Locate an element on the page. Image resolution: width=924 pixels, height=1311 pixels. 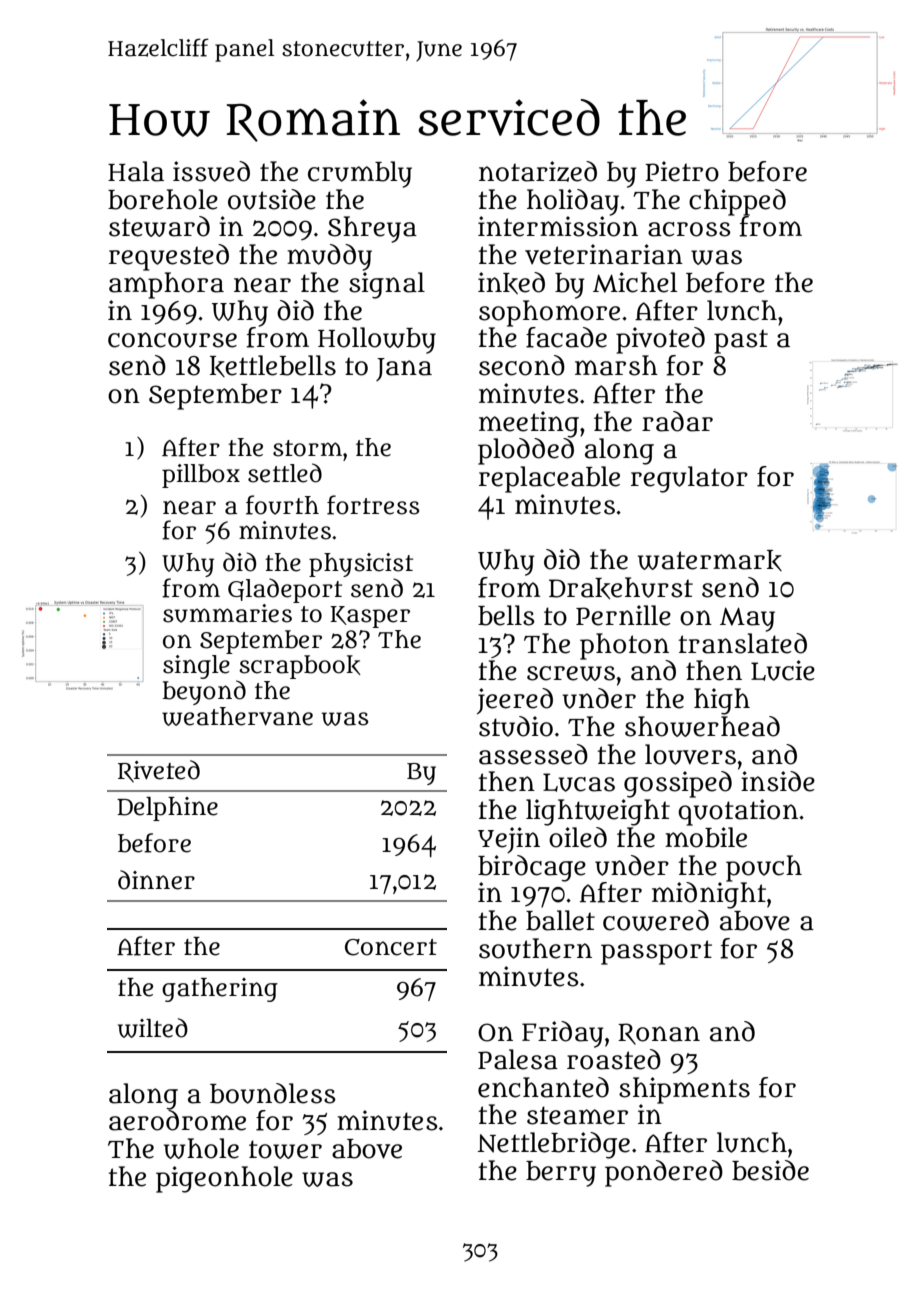
screws is located at coordinates (571, 673).
